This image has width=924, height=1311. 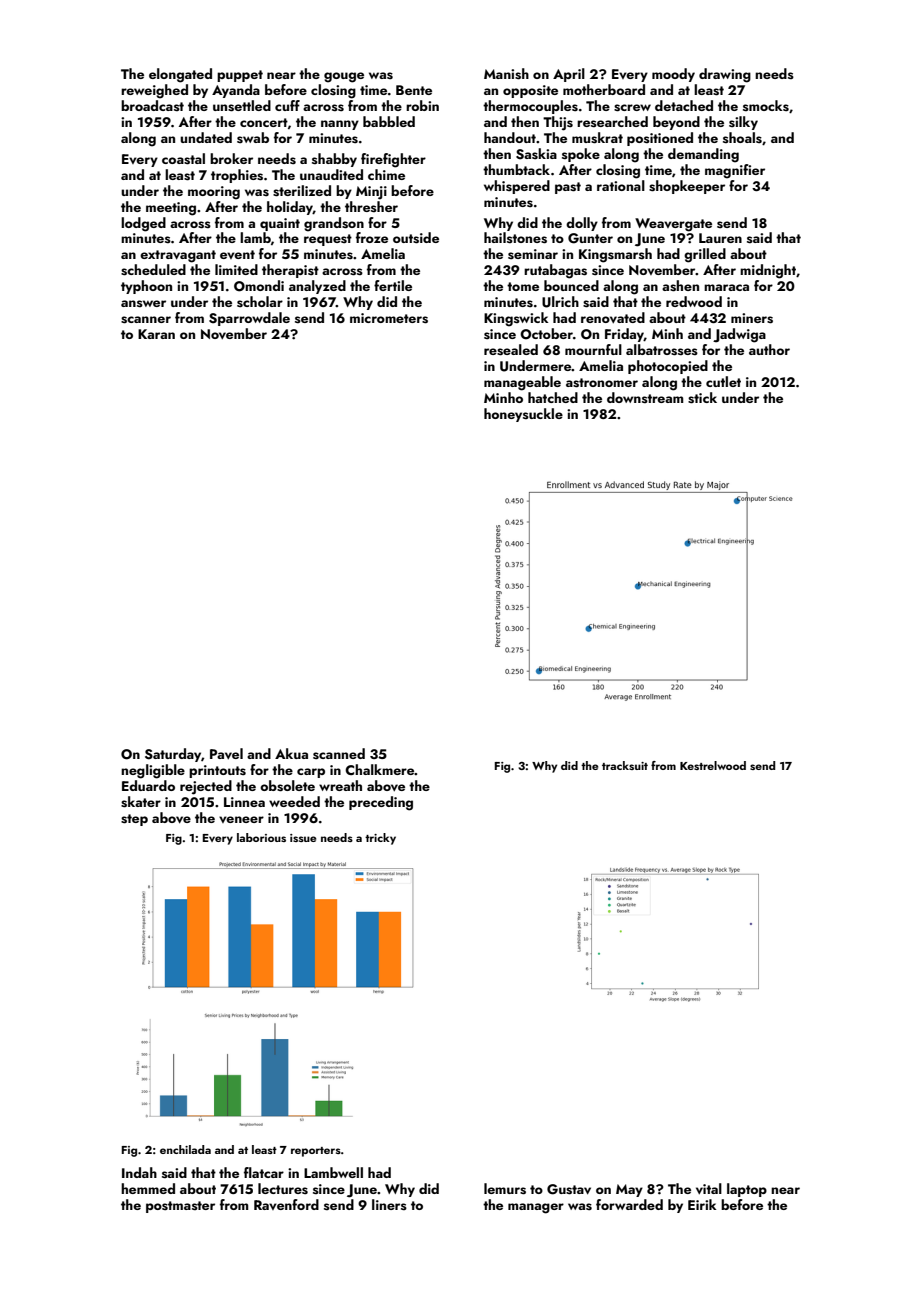 I want to click on postmaster, so click(x=180, y=1207).
